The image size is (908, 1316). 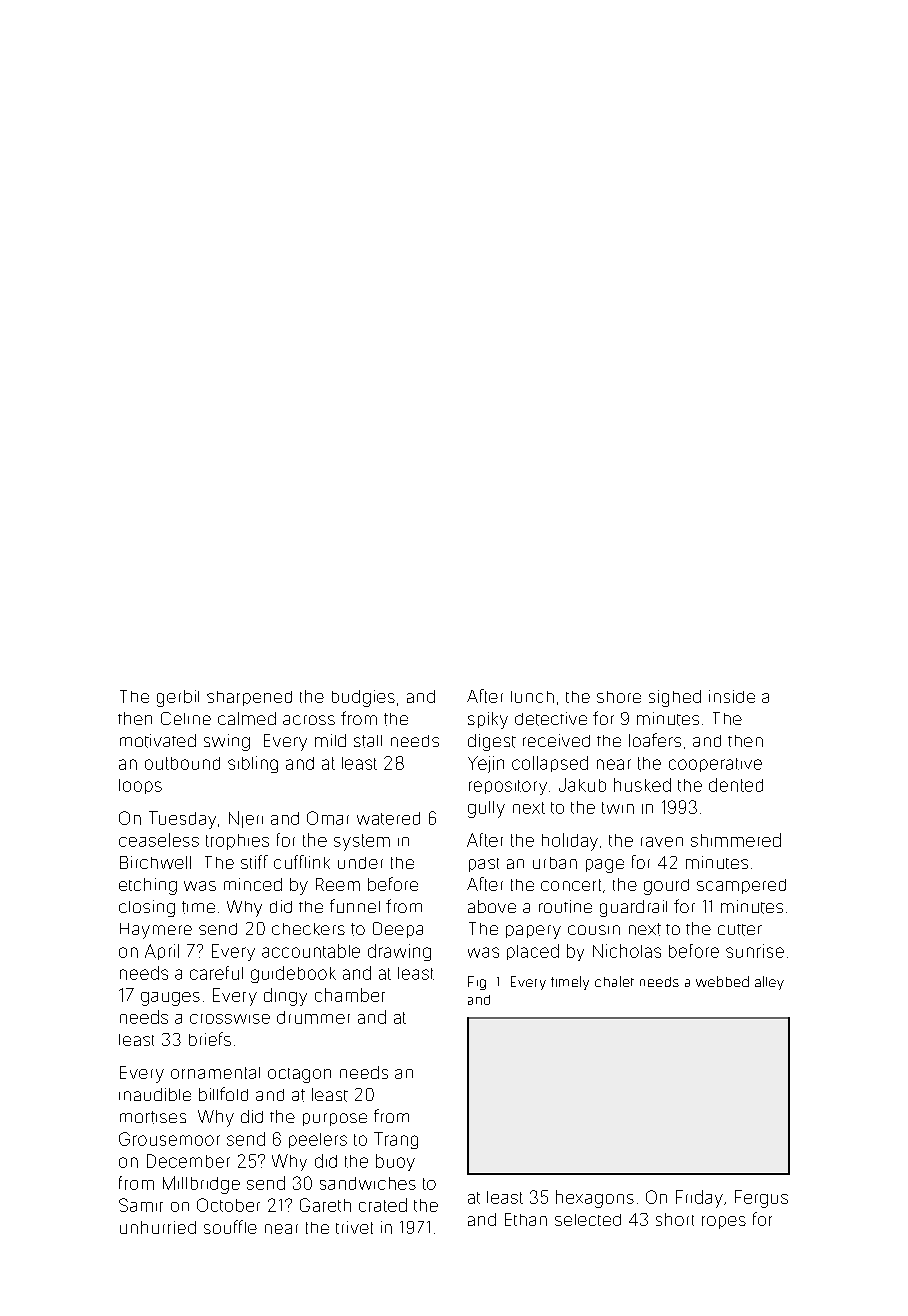 What do you see at coordinates (722, 981) in the document?
I see `webbed` at bounding box center [722, 981].
